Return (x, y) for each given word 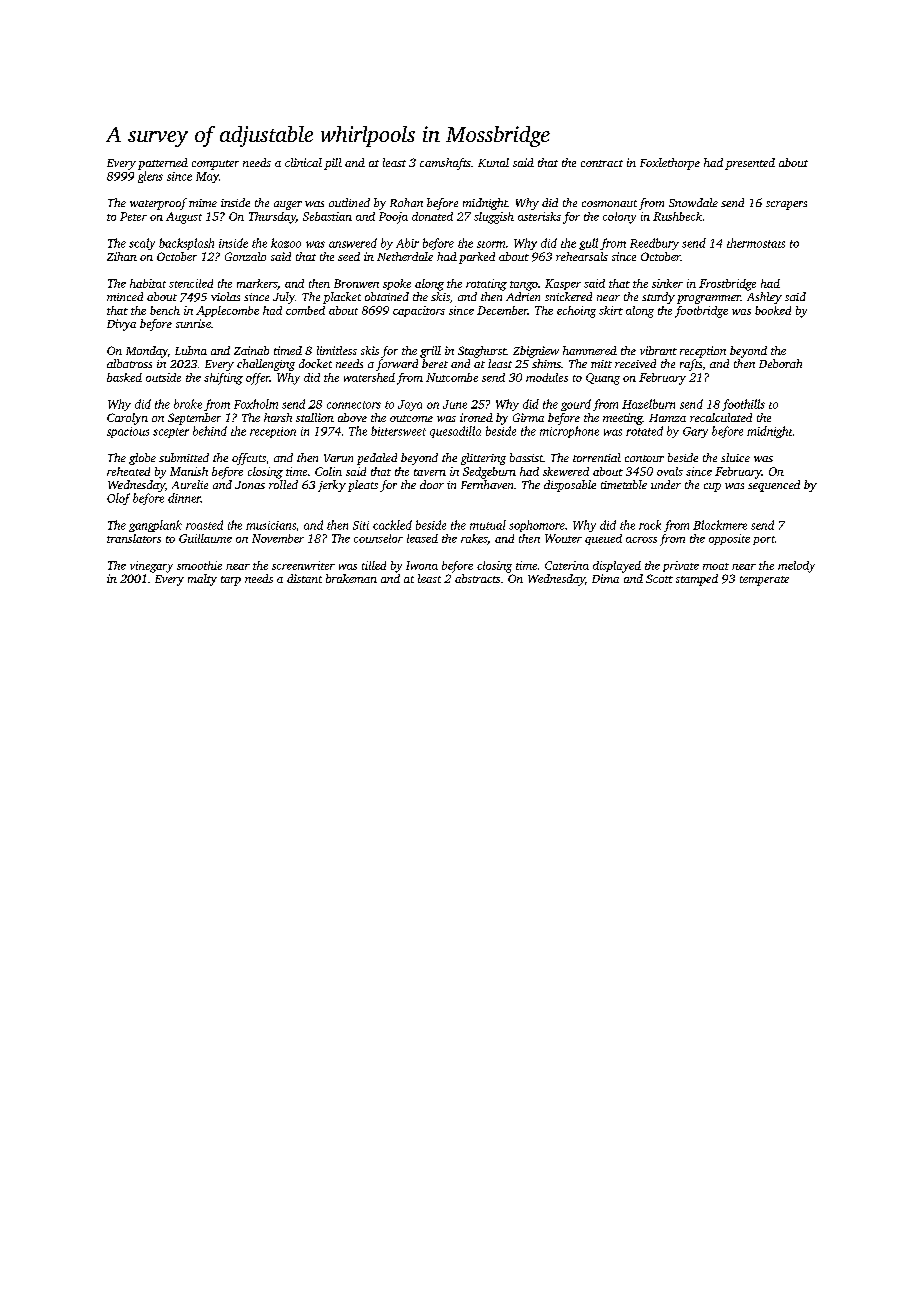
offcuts (249, 459)
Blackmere (720, 525)
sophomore (537, 526)
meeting (623, 419)
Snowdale (693, 202)
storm (491, 244)
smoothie (199, 565)
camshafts (445, 164)
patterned (163, 164)
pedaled (377, 459)
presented (750, 164)
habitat (148, 283)
